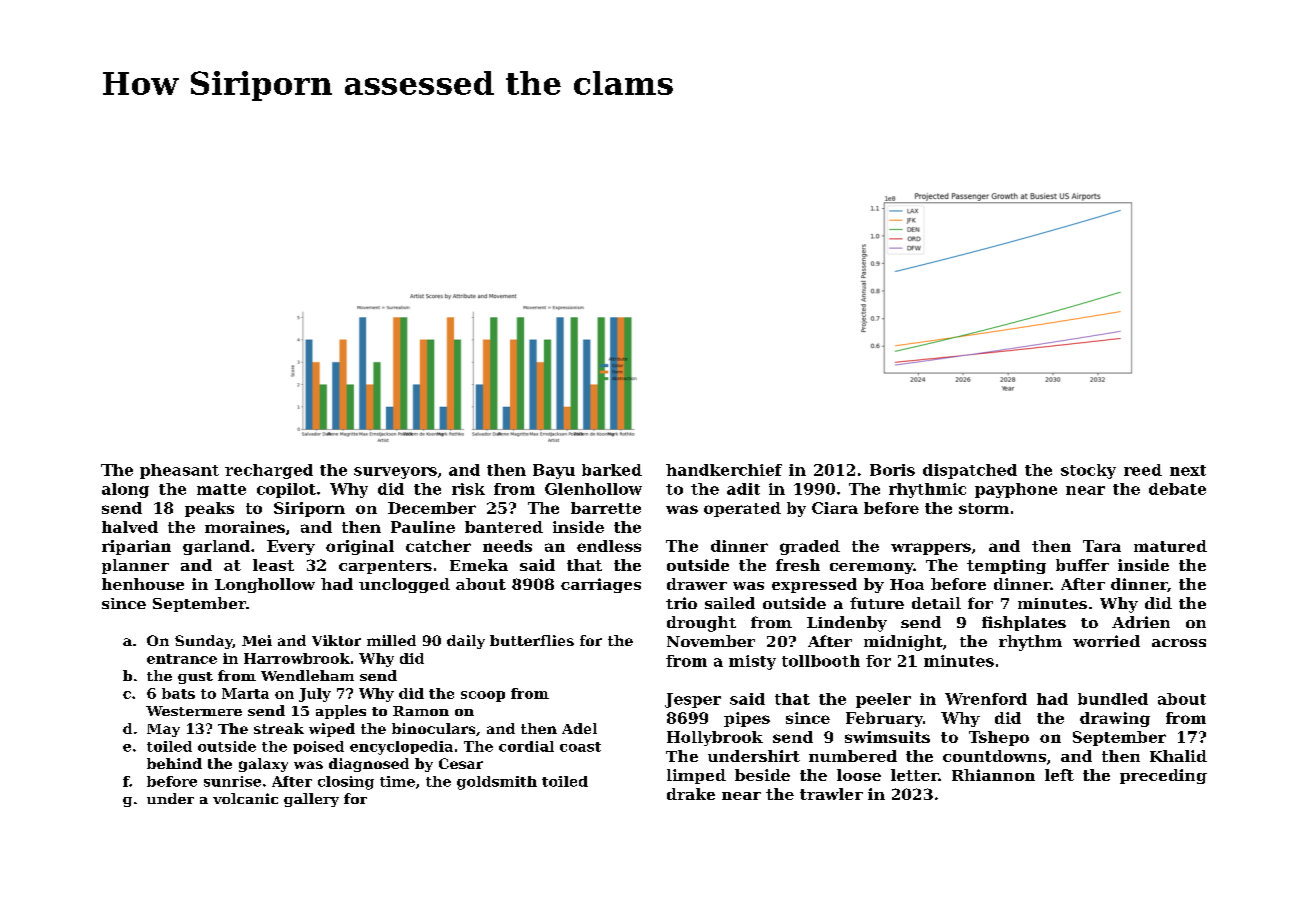  What do you see at coordinates (136, 547) in the screenshot?
I see `riparian` at bounding box center [136, 547].
